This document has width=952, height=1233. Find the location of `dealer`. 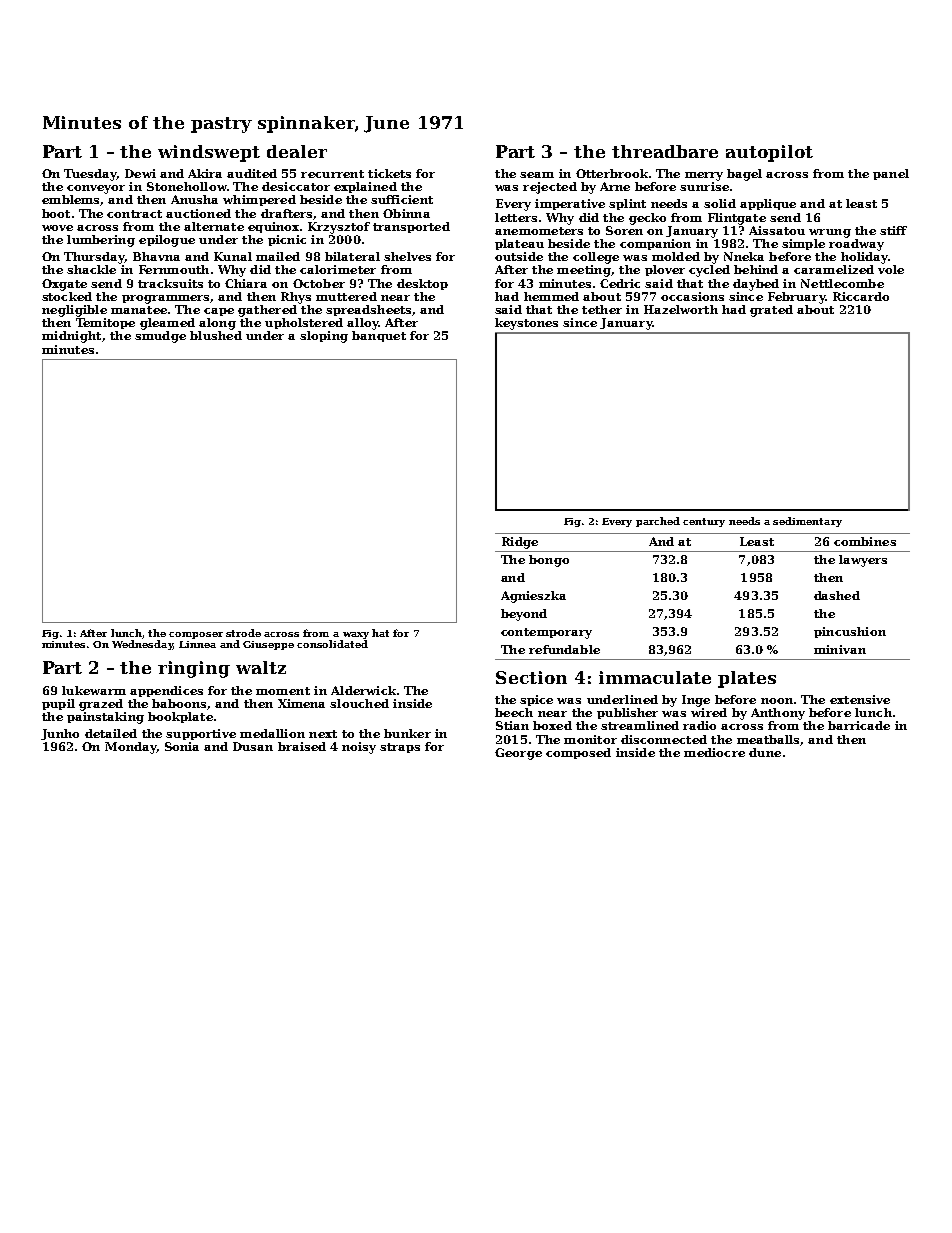

dealer is located at coordinates (297, 151).
